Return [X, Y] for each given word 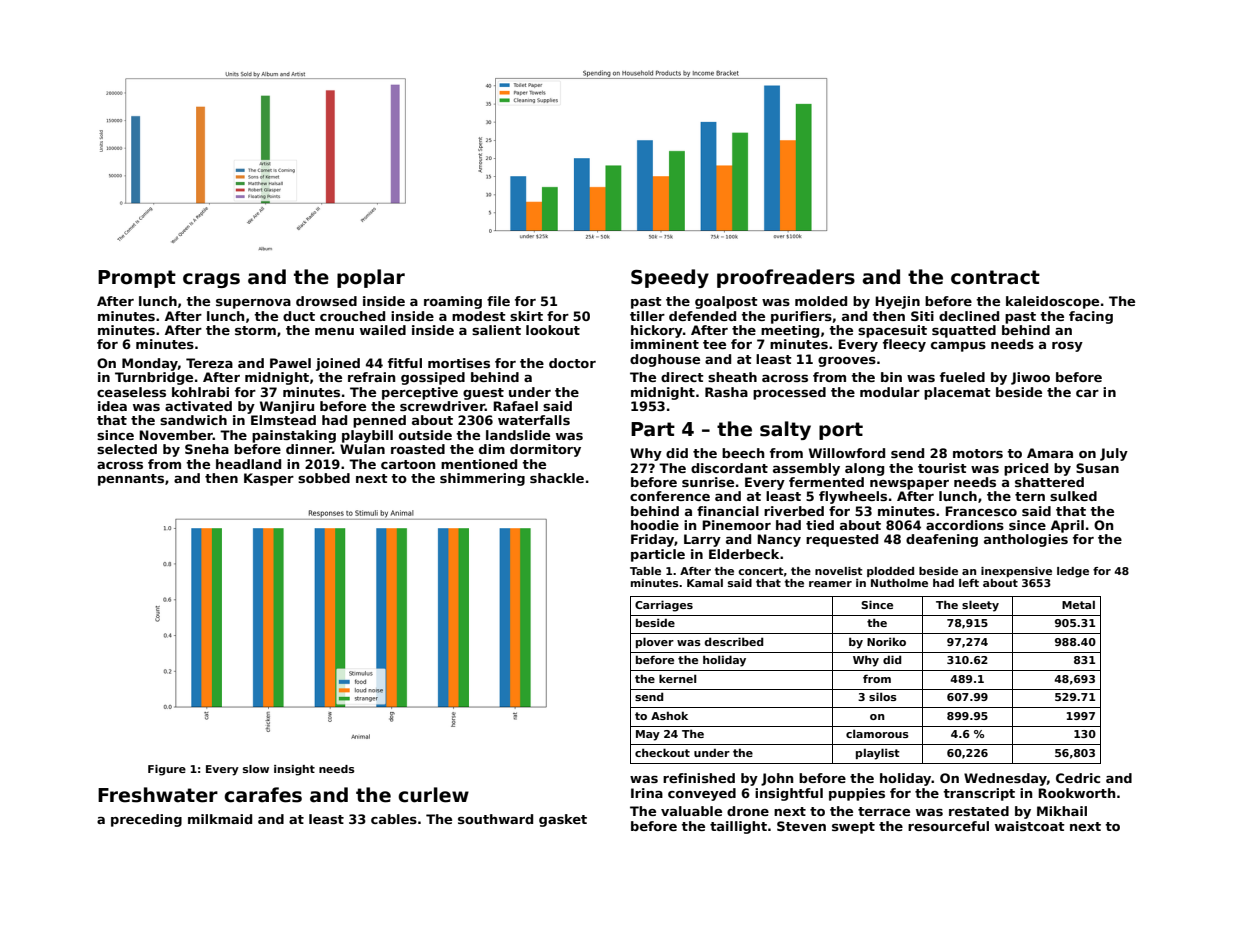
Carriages [664, 606]
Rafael [515, 406]
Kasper [269, 479]
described [734, 641]
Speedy [670, 278]
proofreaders [786, 278]
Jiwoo [1030, 378]
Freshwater [158, 795]
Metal [1078, 604]
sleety [980, 606]
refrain [371, 377]
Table [645, 571]
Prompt [137, 279]
